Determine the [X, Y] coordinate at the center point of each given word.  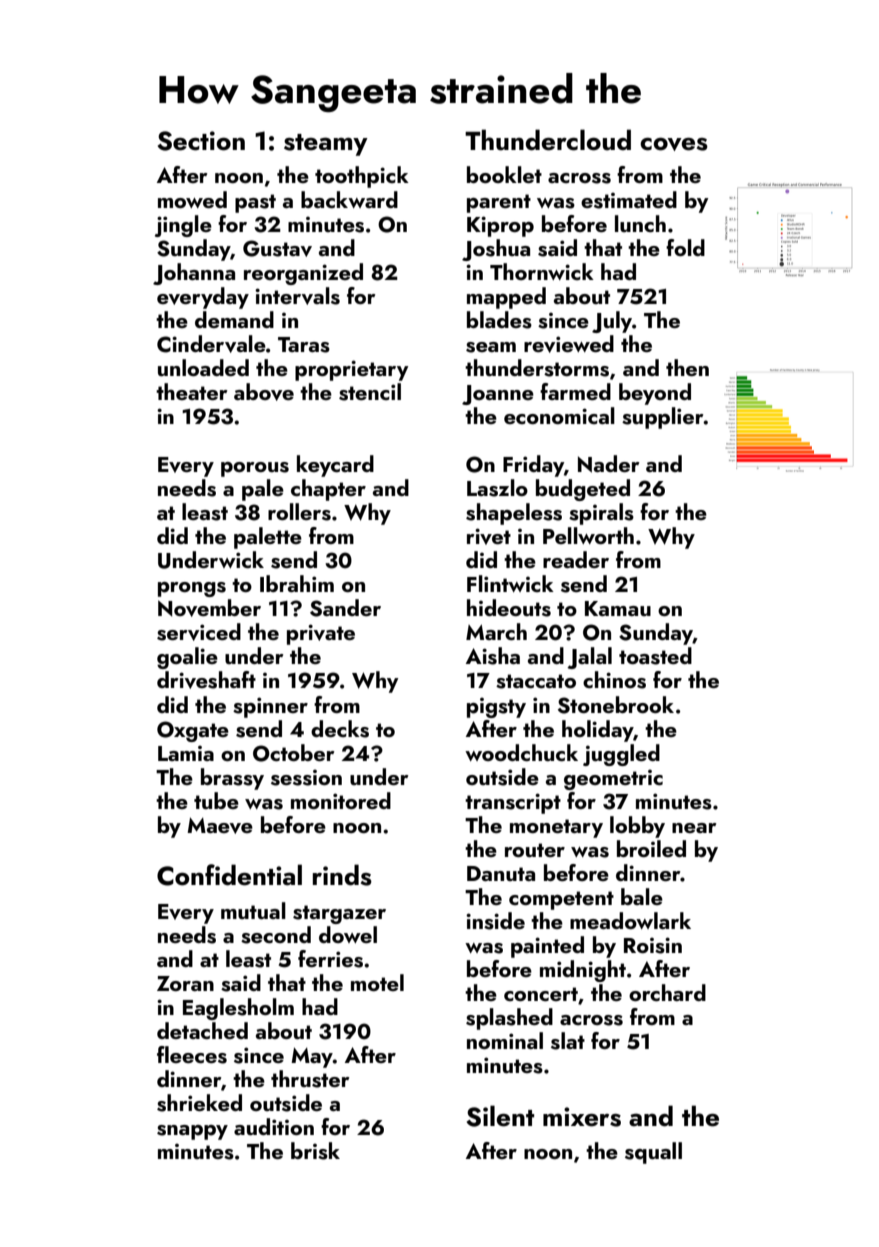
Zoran [185, 983]
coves [674, 144]
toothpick [362, 177]
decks [340, 729]
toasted [655, 656]
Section [201, 141]
